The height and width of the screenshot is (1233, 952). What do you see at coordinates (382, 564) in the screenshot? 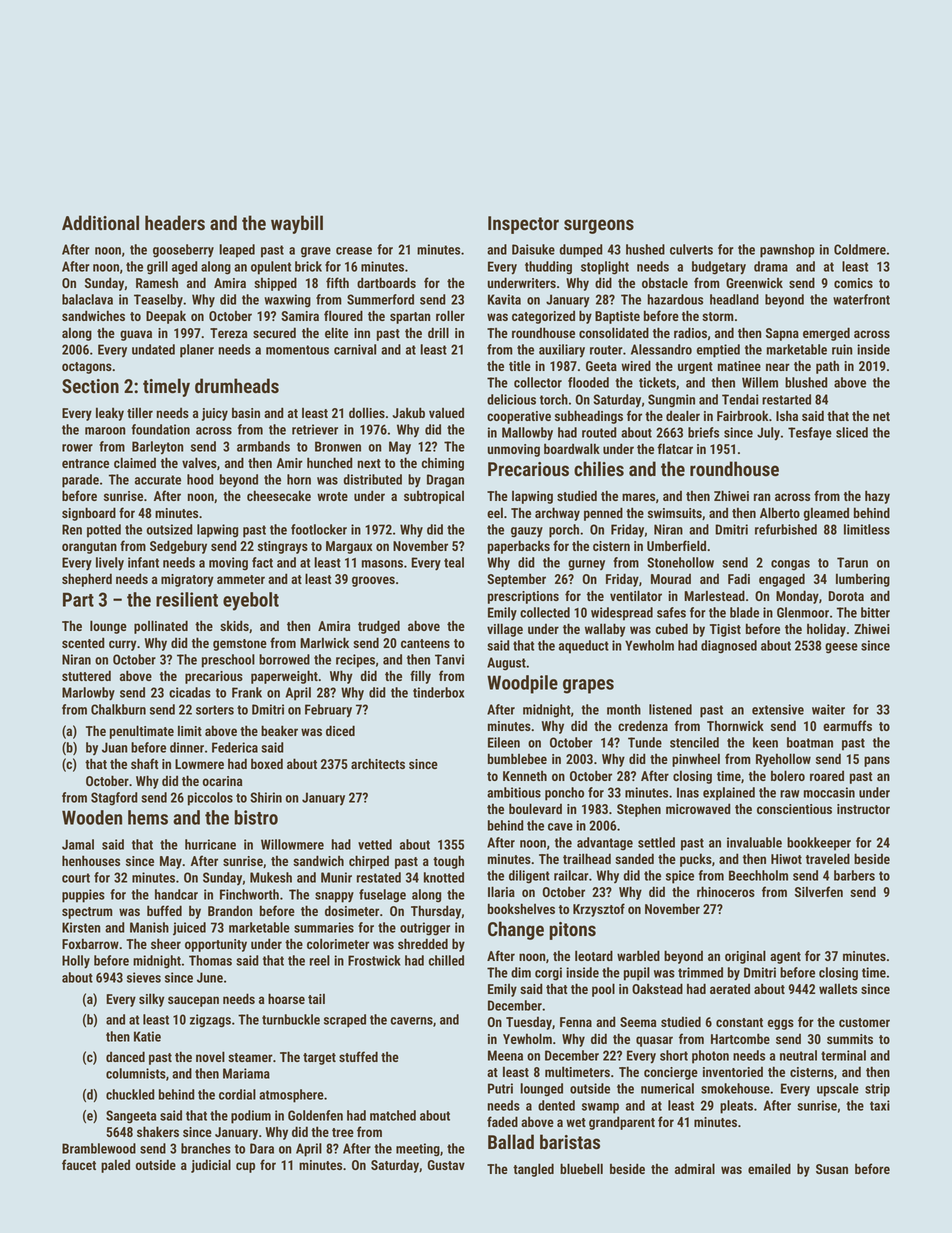
I see `masons` at bounding box center [382, 564].
